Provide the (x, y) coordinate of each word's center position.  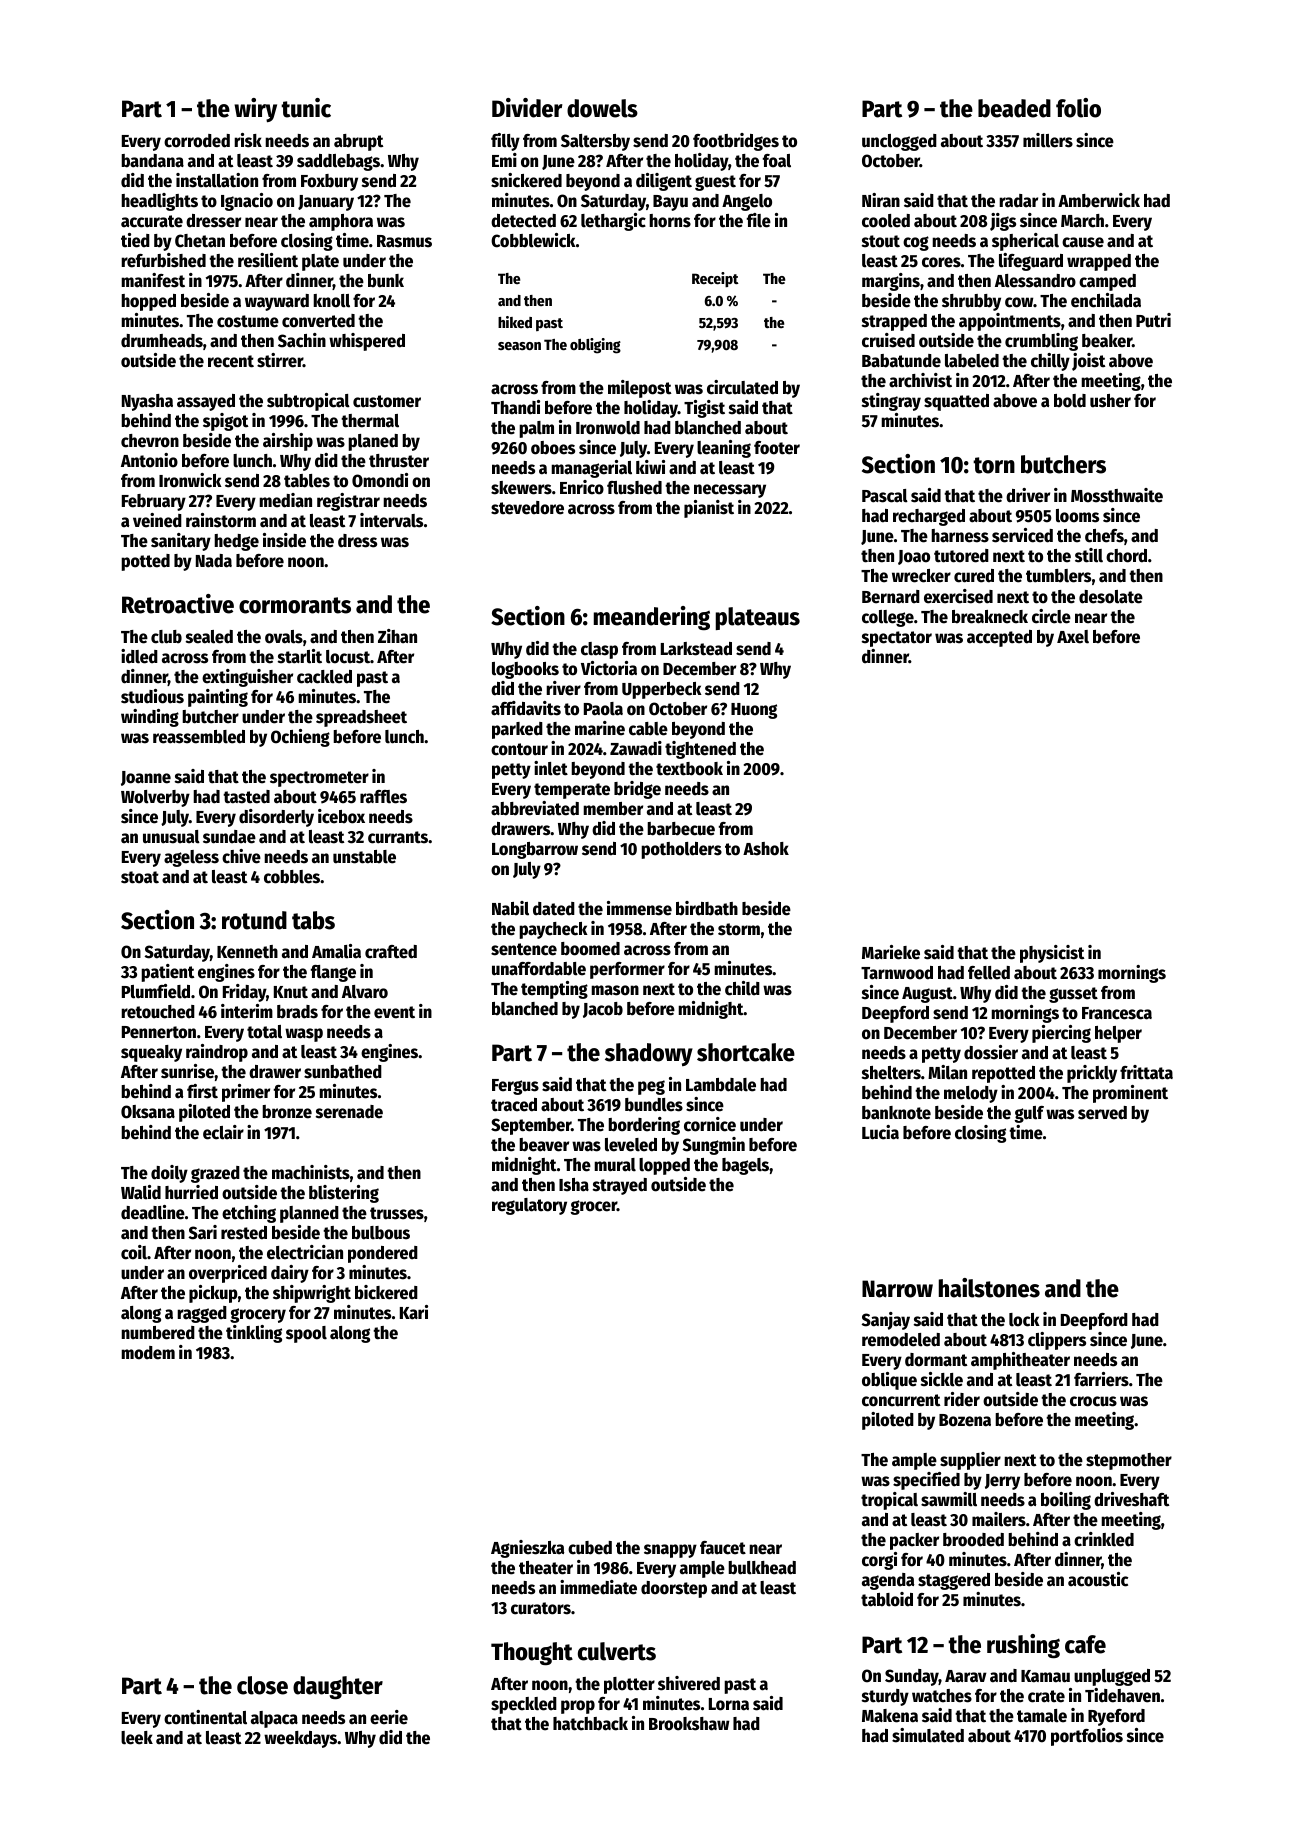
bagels (745, 1166)
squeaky (151, 1053)
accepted (999, 638)
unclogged (899, 142)
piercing (1061, 1034)
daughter (338, 1688)
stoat (140, 877)
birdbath (707, 908)
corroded (197, 141)
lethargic (613, 222)
